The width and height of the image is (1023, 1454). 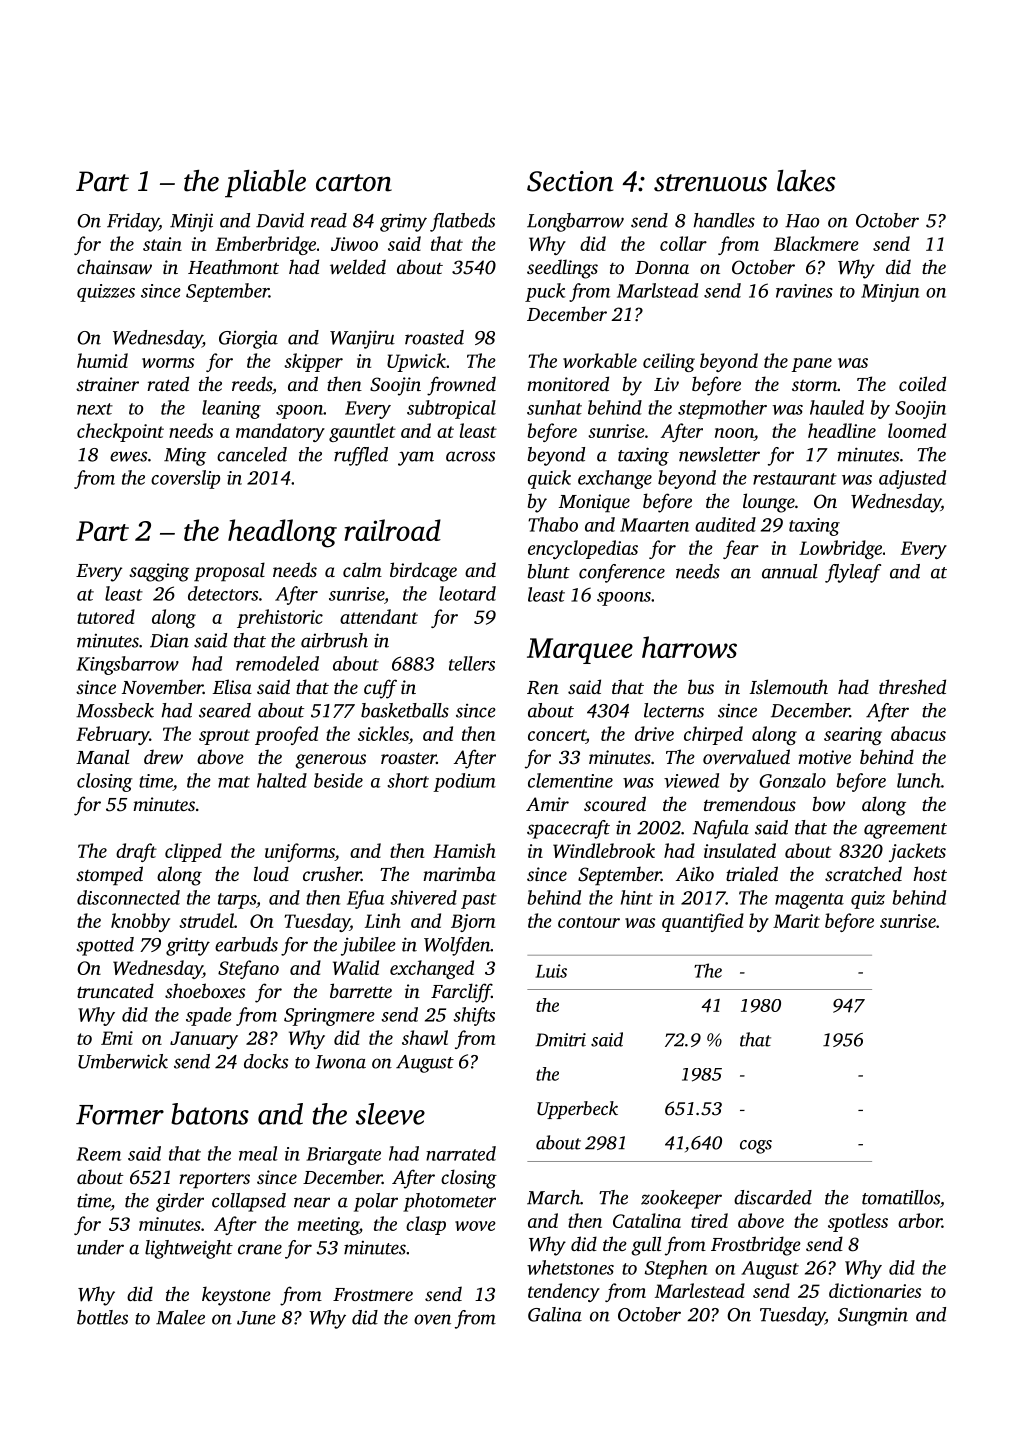 What do you see at coordinates (115, 710) in the image?
I see `Mossbeck` at bounding box center [115, 710].
